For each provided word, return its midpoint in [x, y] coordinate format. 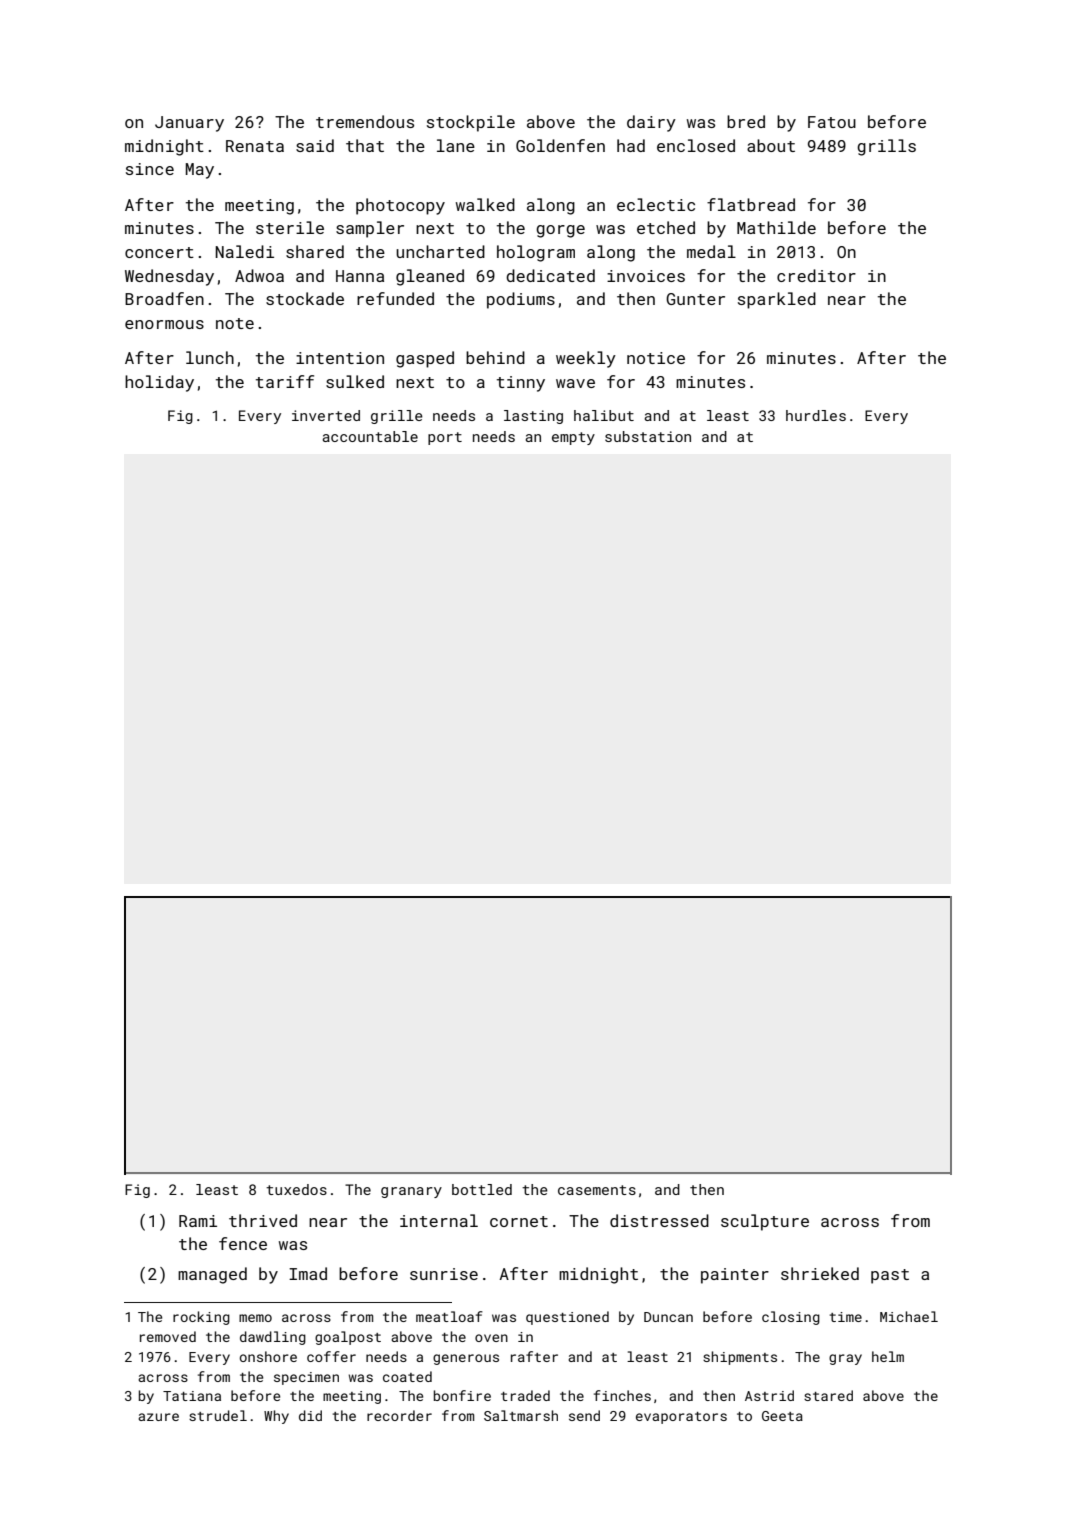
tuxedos [296, 1189]
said [315, 145]
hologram [536, 253]
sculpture [765, 1222]
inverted [326, 415]
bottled [482, 1189]
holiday [159, 383]
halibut [604, 415]
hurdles [816, 415]
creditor [816, 275]
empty [573, 438]
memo [255, 1318]
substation [648, 436]
